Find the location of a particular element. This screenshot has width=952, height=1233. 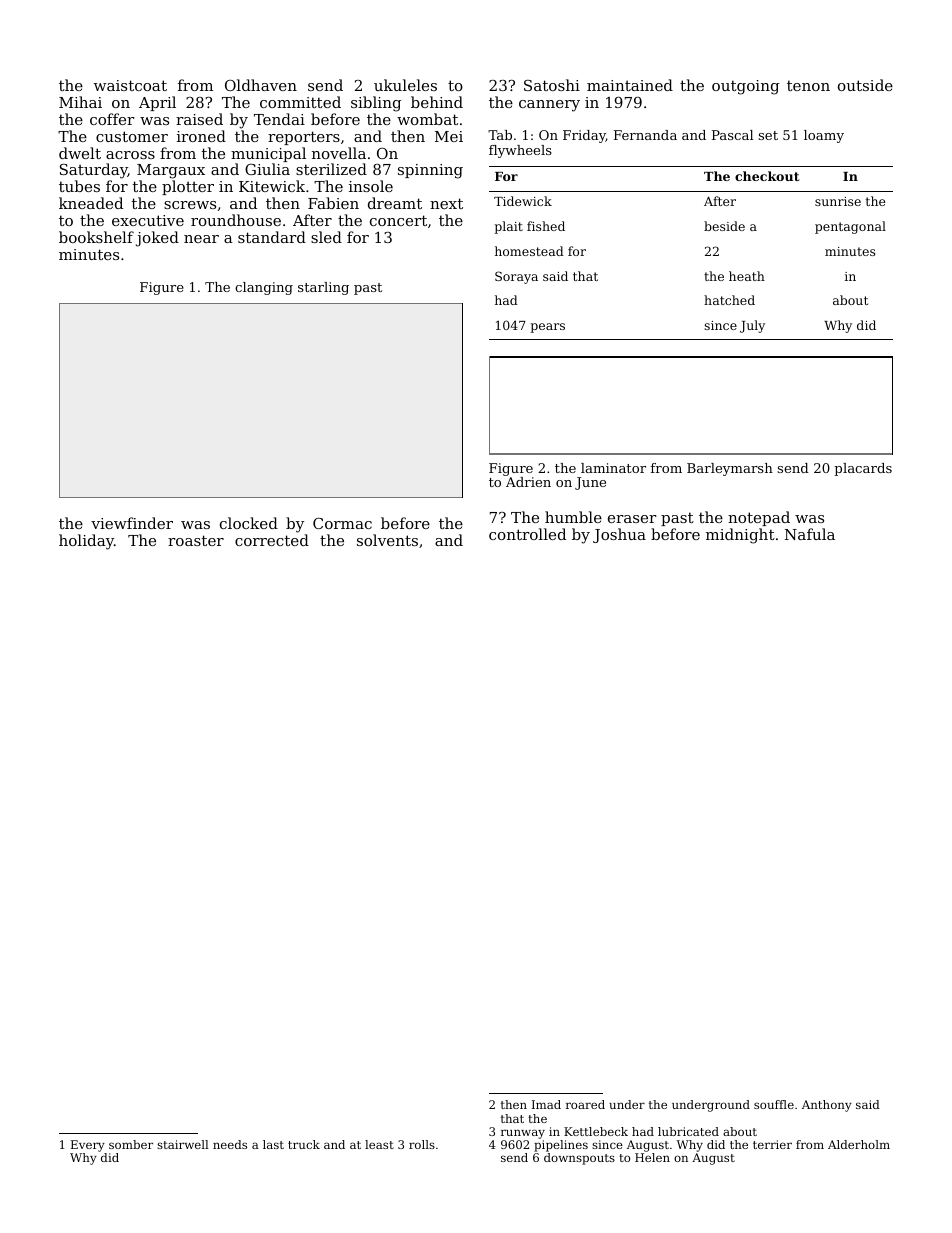

last is located at coordinates (273, 1144).
